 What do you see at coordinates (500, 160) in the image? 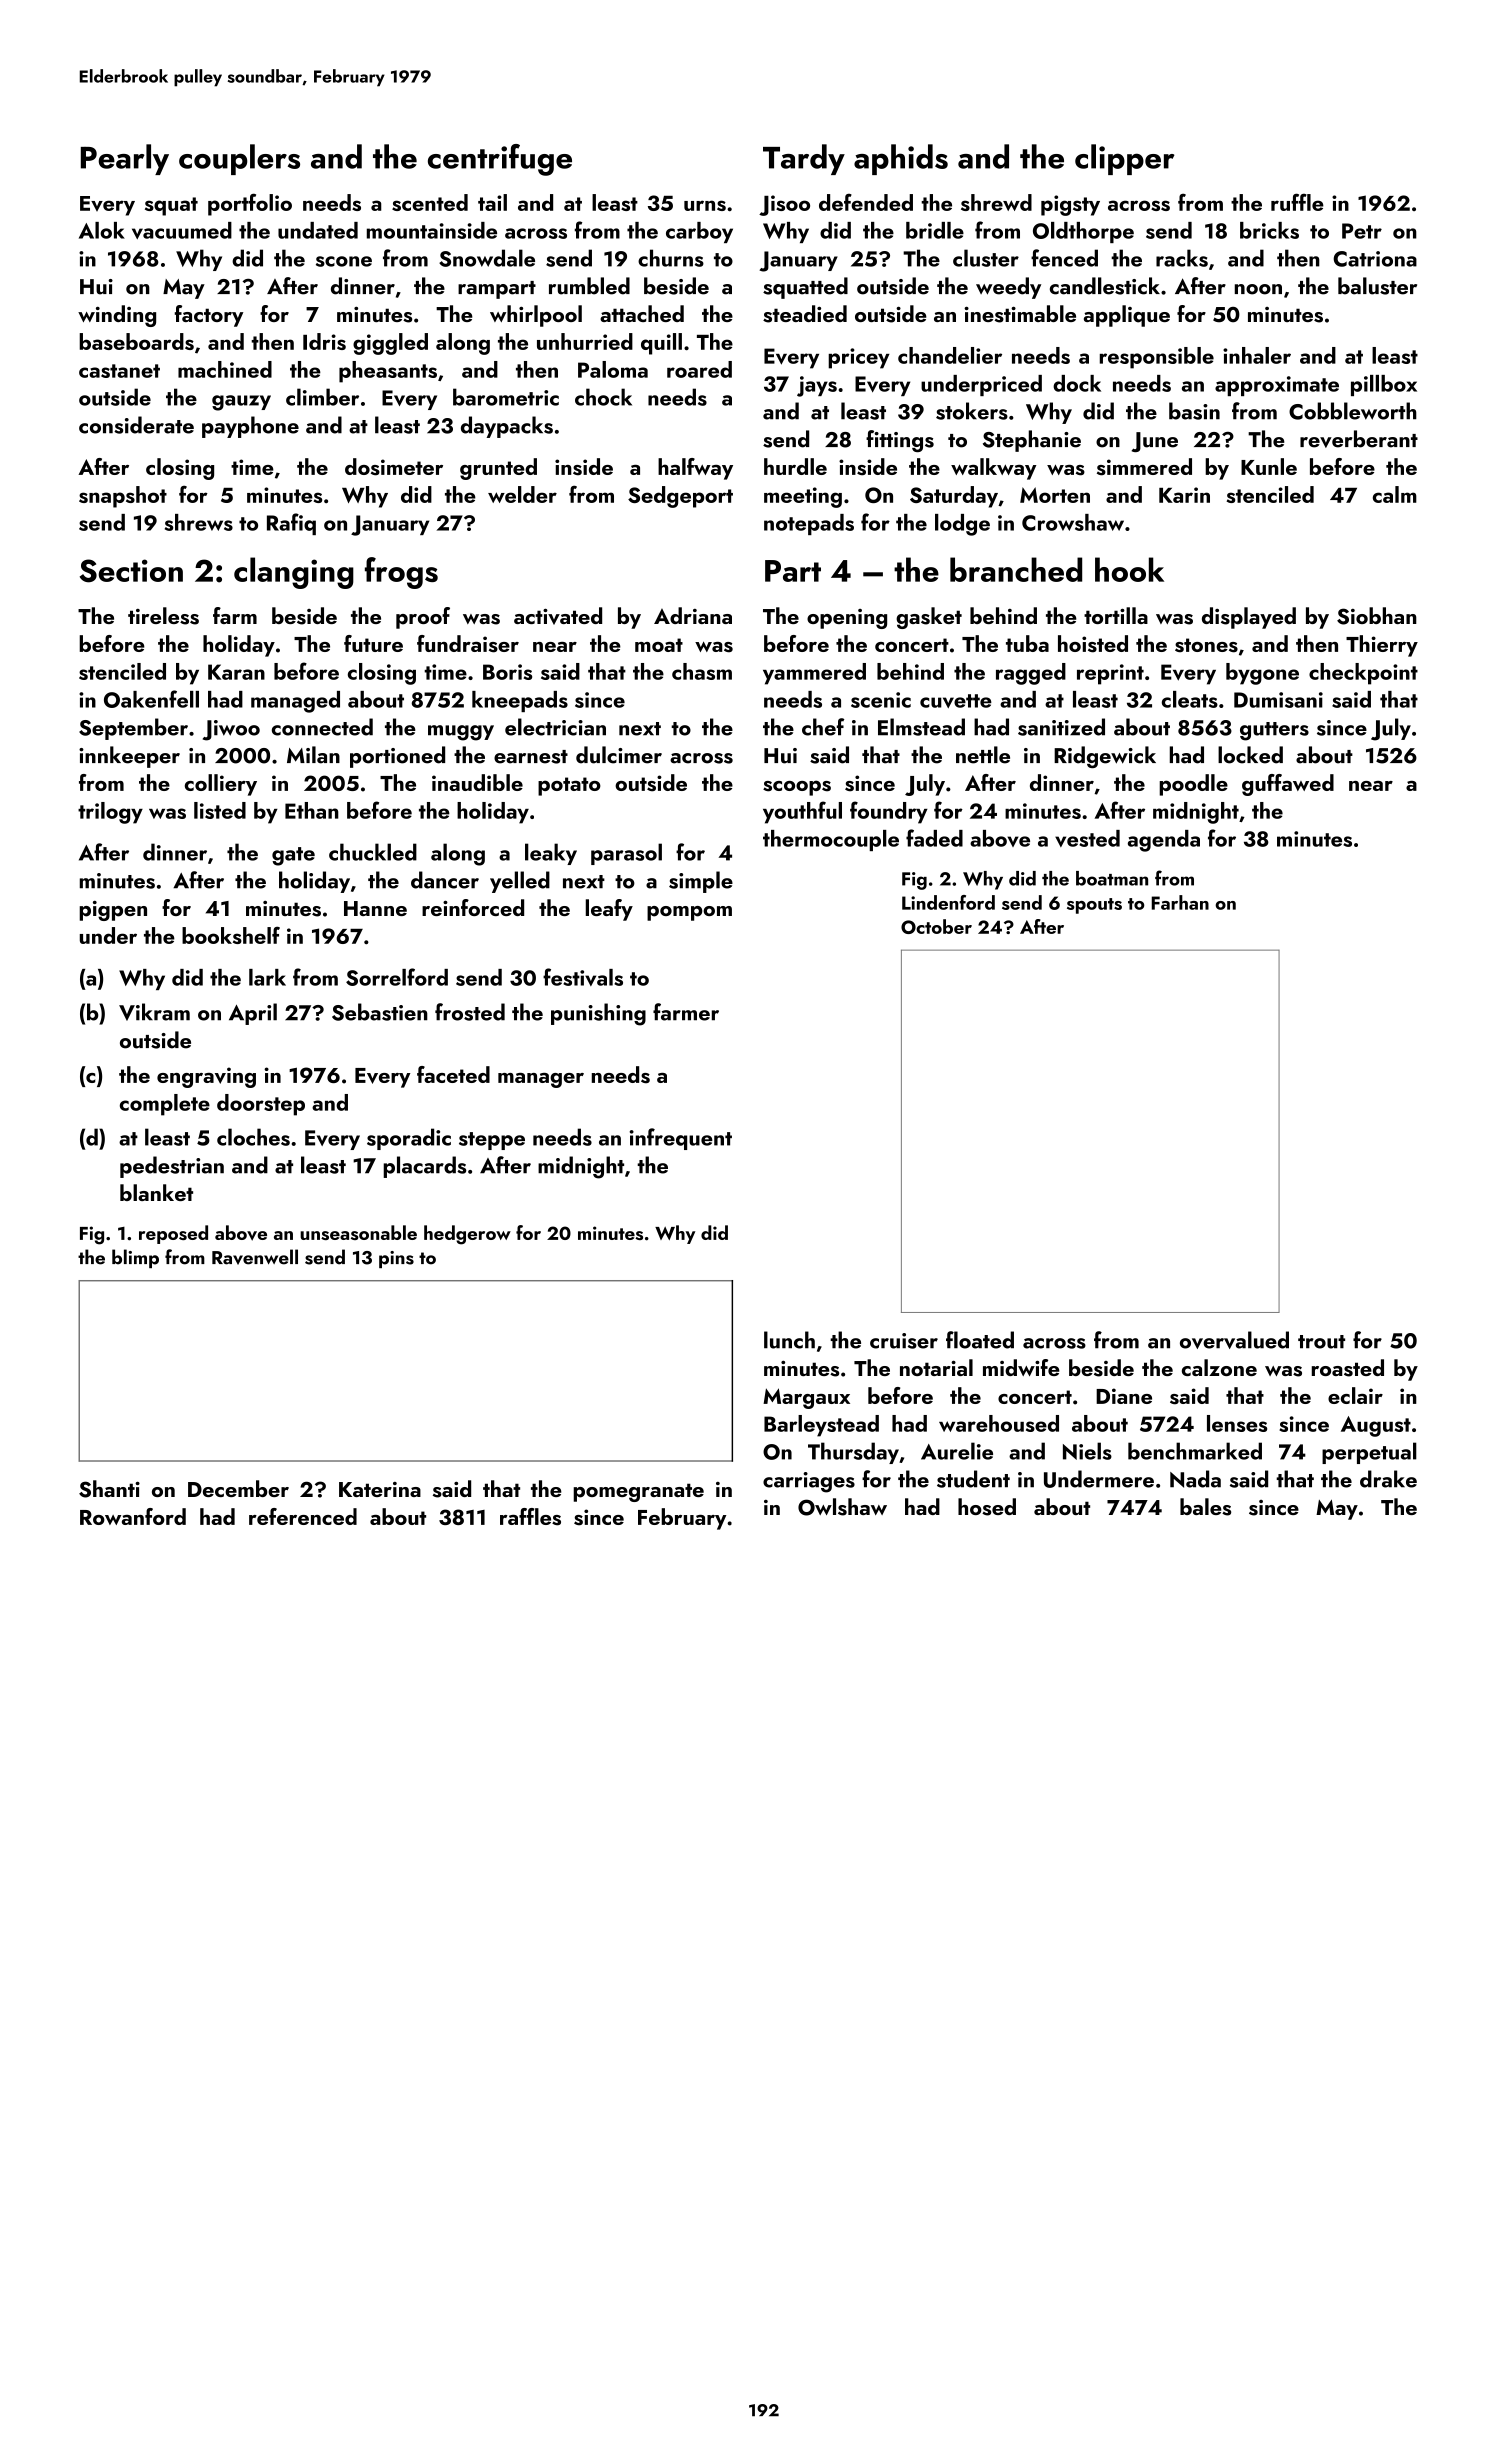
I see `centrifuge` at bounding box center [500, 160].
